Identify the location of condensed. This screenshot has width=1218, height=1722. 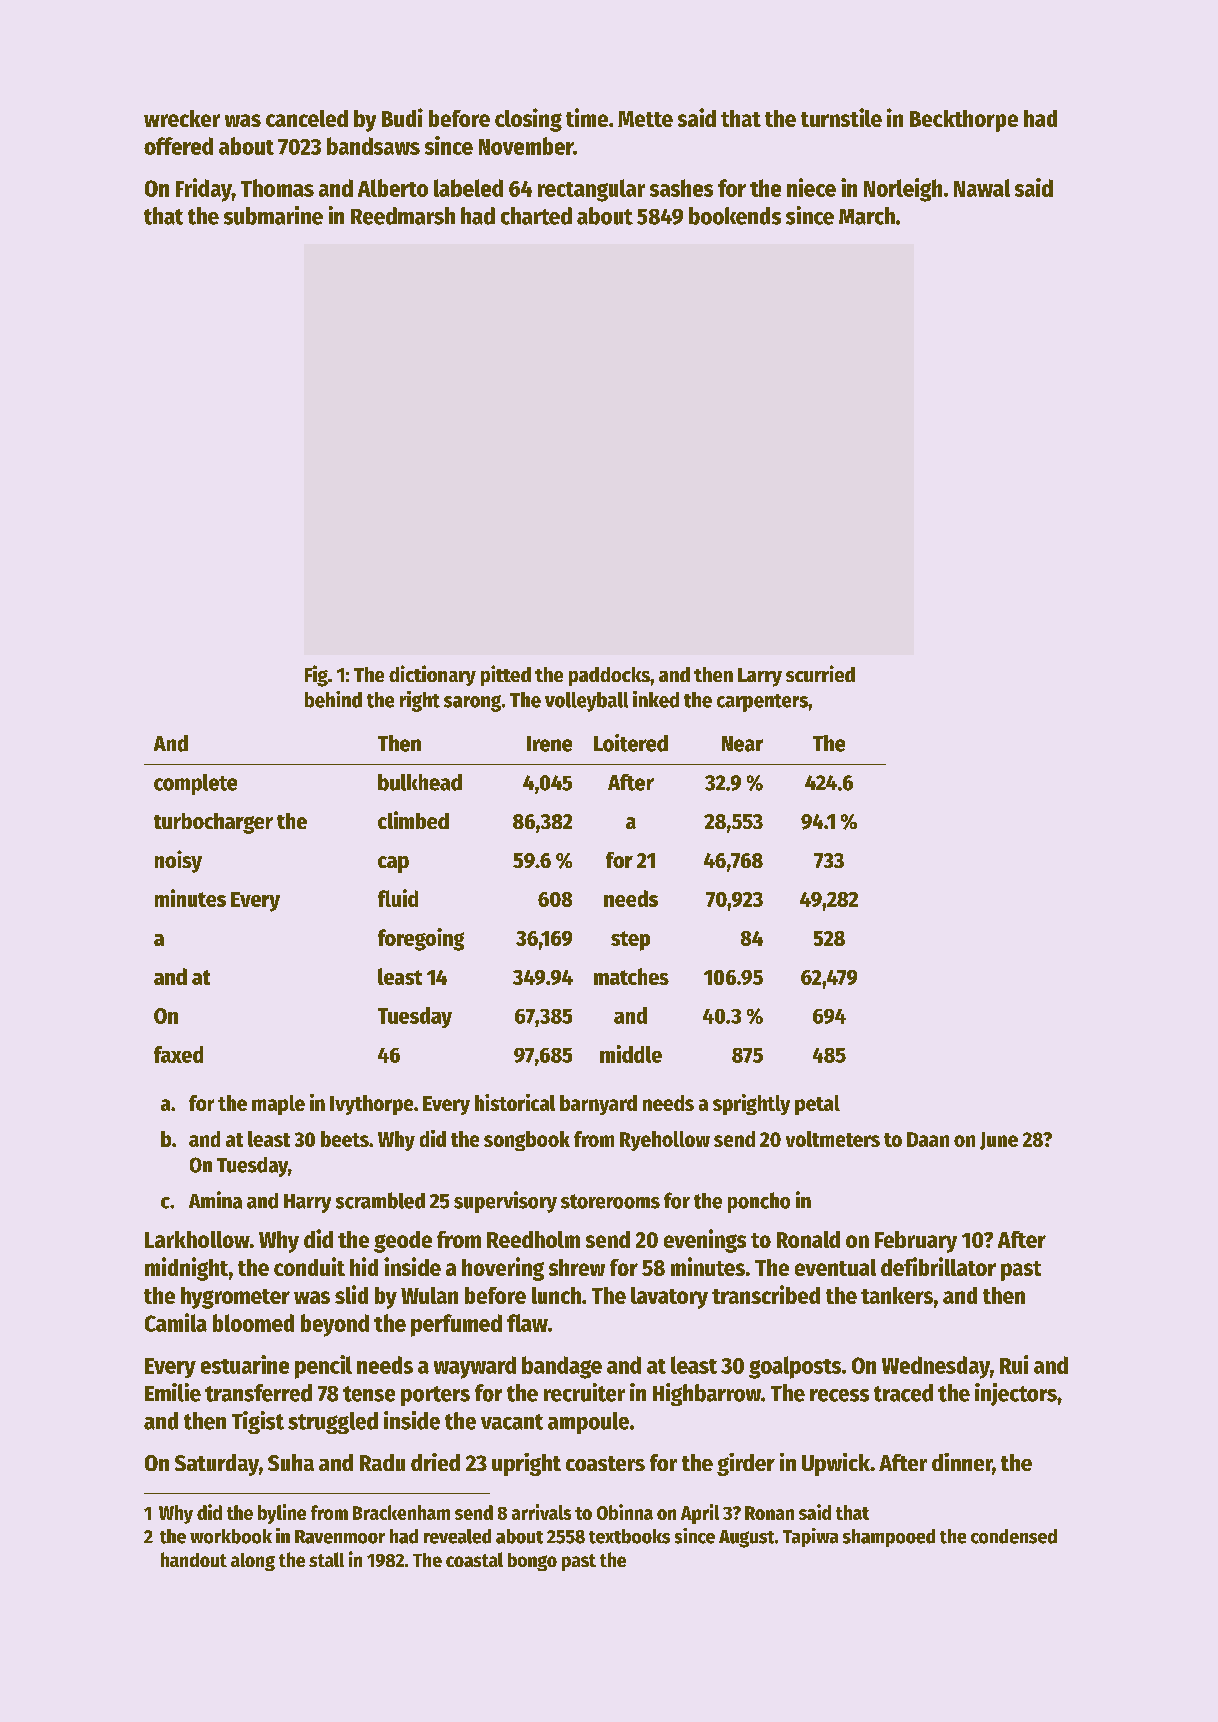
(1014, 1536).
